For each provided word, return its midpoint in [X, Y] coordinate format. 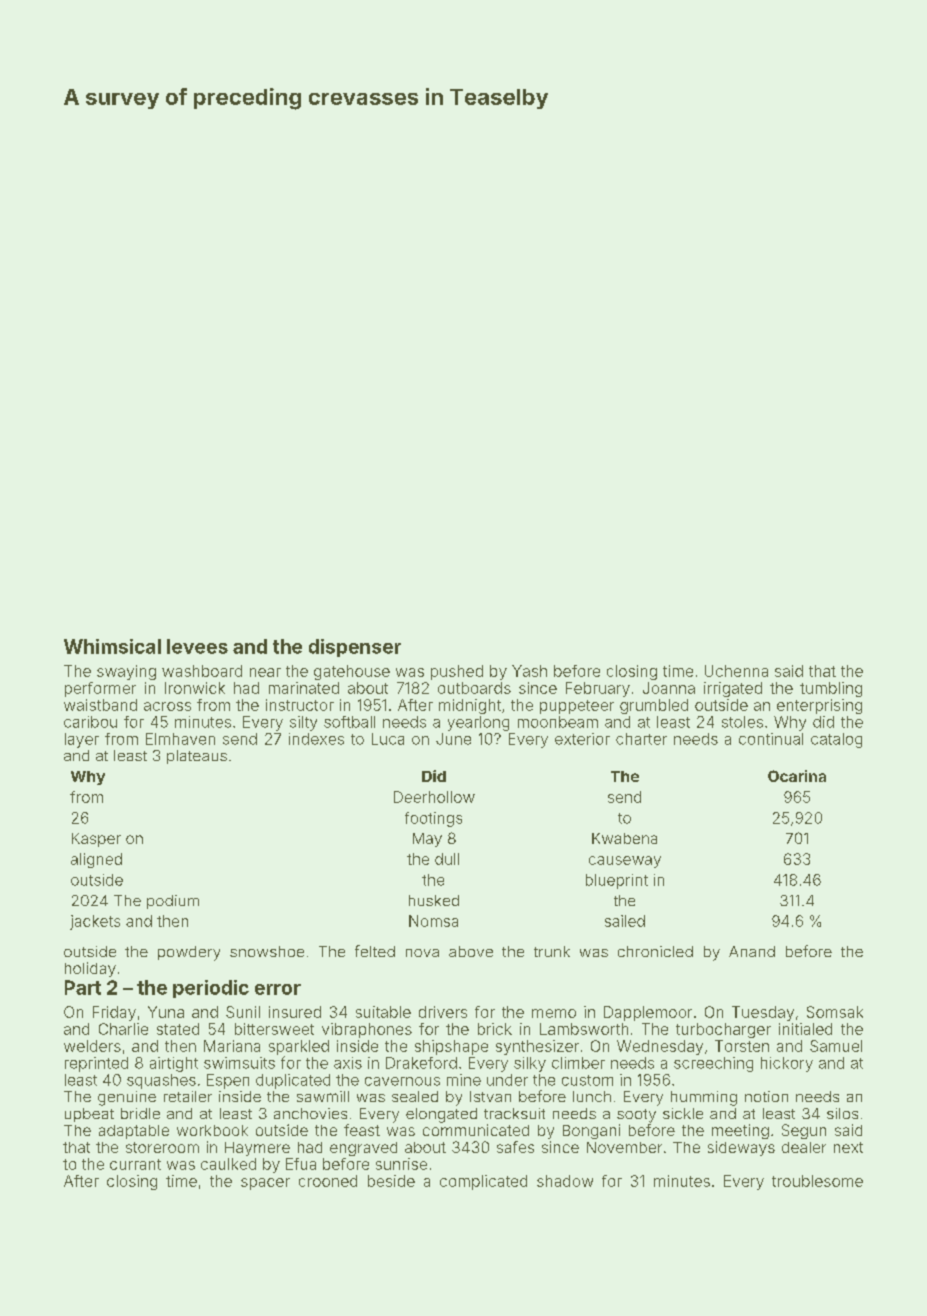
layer [82, 740]
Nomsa [433, 921]
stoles [742, 722]
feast [362, 1130]
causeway [625, 862]
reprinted [96, 1064]
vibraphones [367, 1030]
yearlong [478, 723]
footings [433, 819]
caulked [228, 1164]
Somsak [835, 1012]
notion [766, 1096]
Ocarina [797, 776]
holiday [90, 969]
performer [100, 689]
